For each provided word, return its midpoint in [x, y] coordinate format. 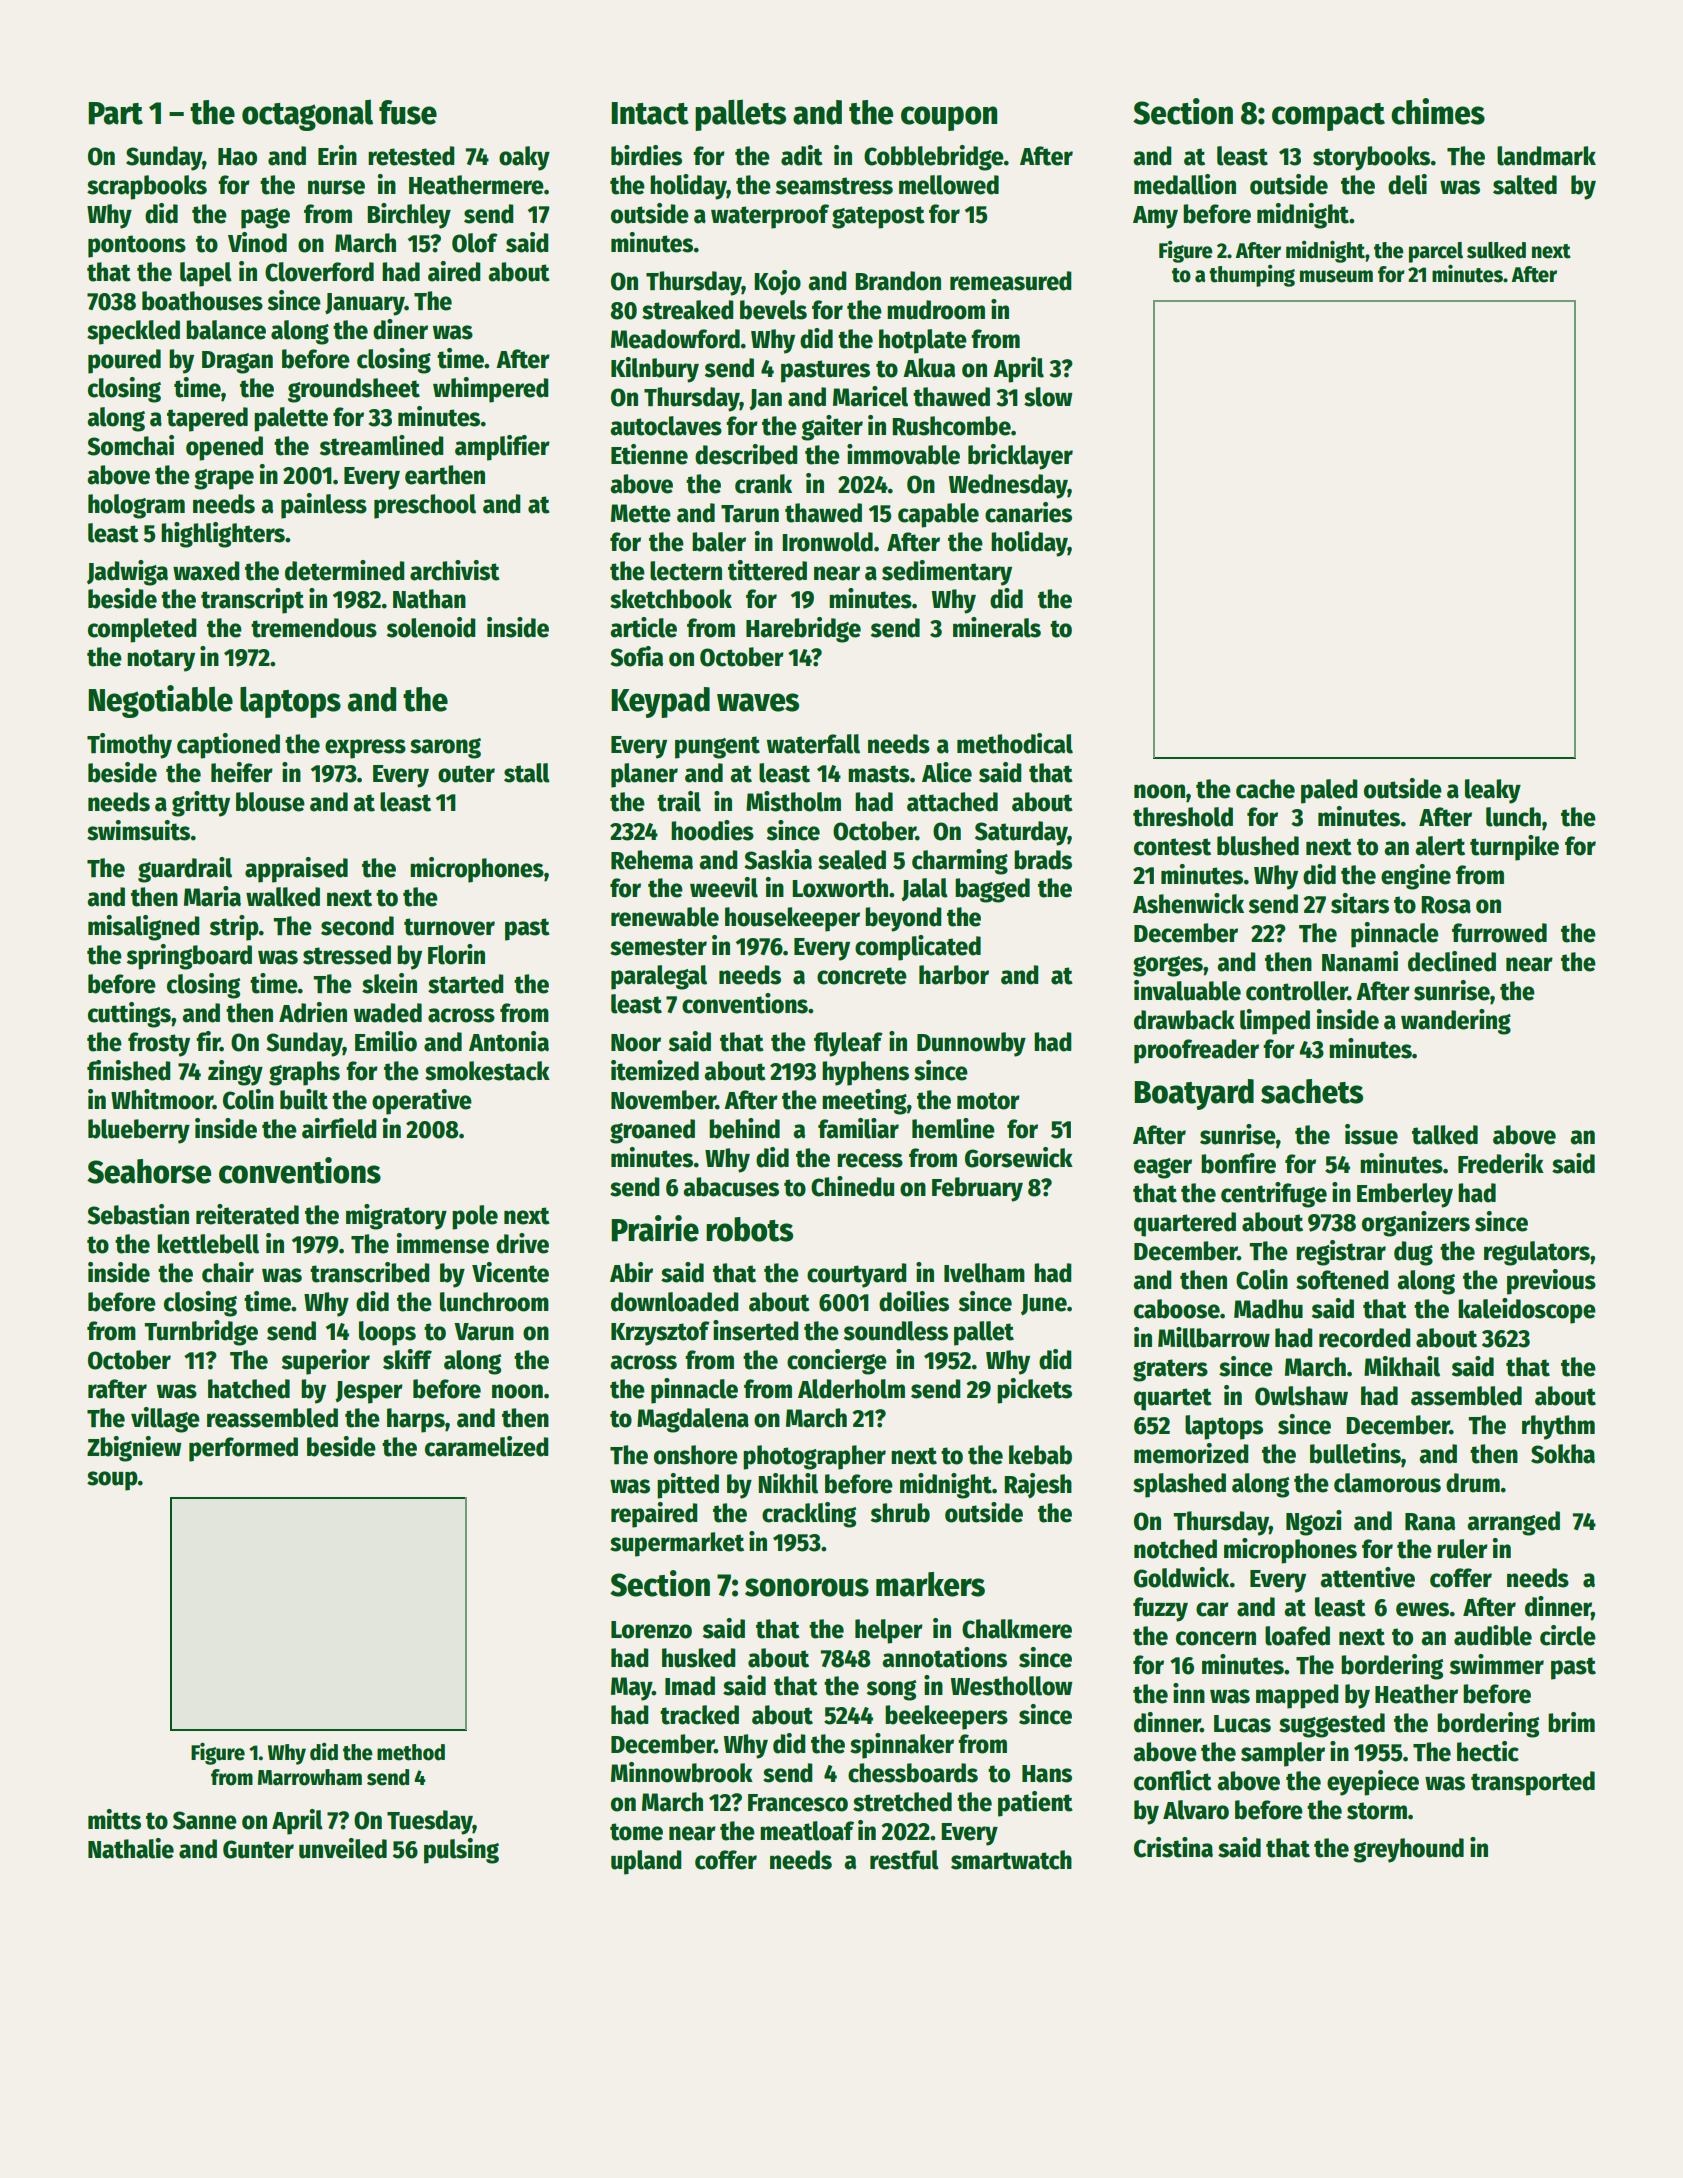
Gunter [258, 1849]
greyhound [1408, 1850]
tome [636, 1832]
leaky [1493, 791]
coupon [949, 118]
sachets [1312, 1091]
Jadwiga [127, 573]
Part [115, 113]
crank [763, 484]
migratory [396, 1217]
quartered [1185, 1224]
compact [1328, 117]
